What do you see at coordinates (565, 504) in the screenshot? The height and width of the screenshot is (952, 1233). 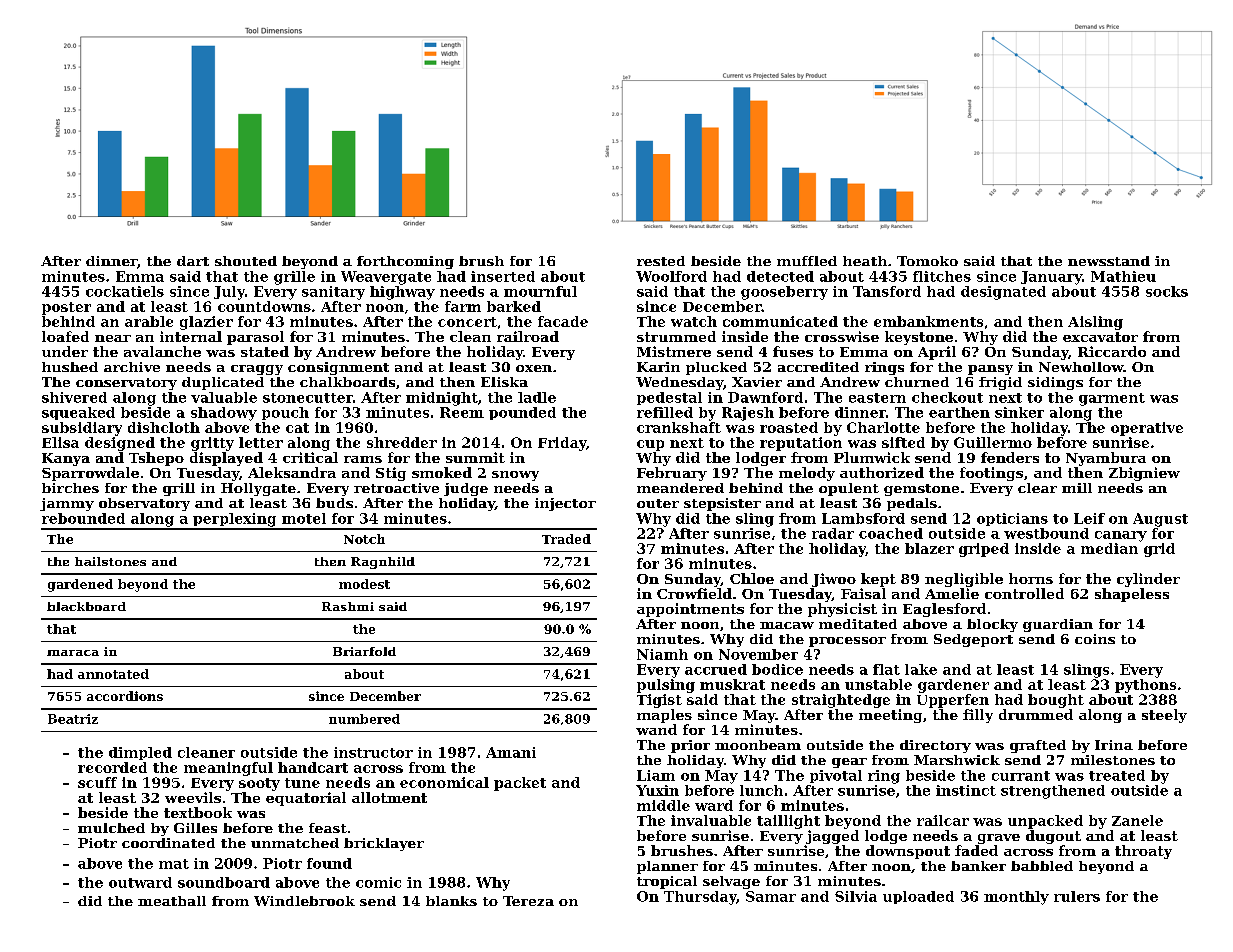 I see `injector` at bounding box center [565, 504].
